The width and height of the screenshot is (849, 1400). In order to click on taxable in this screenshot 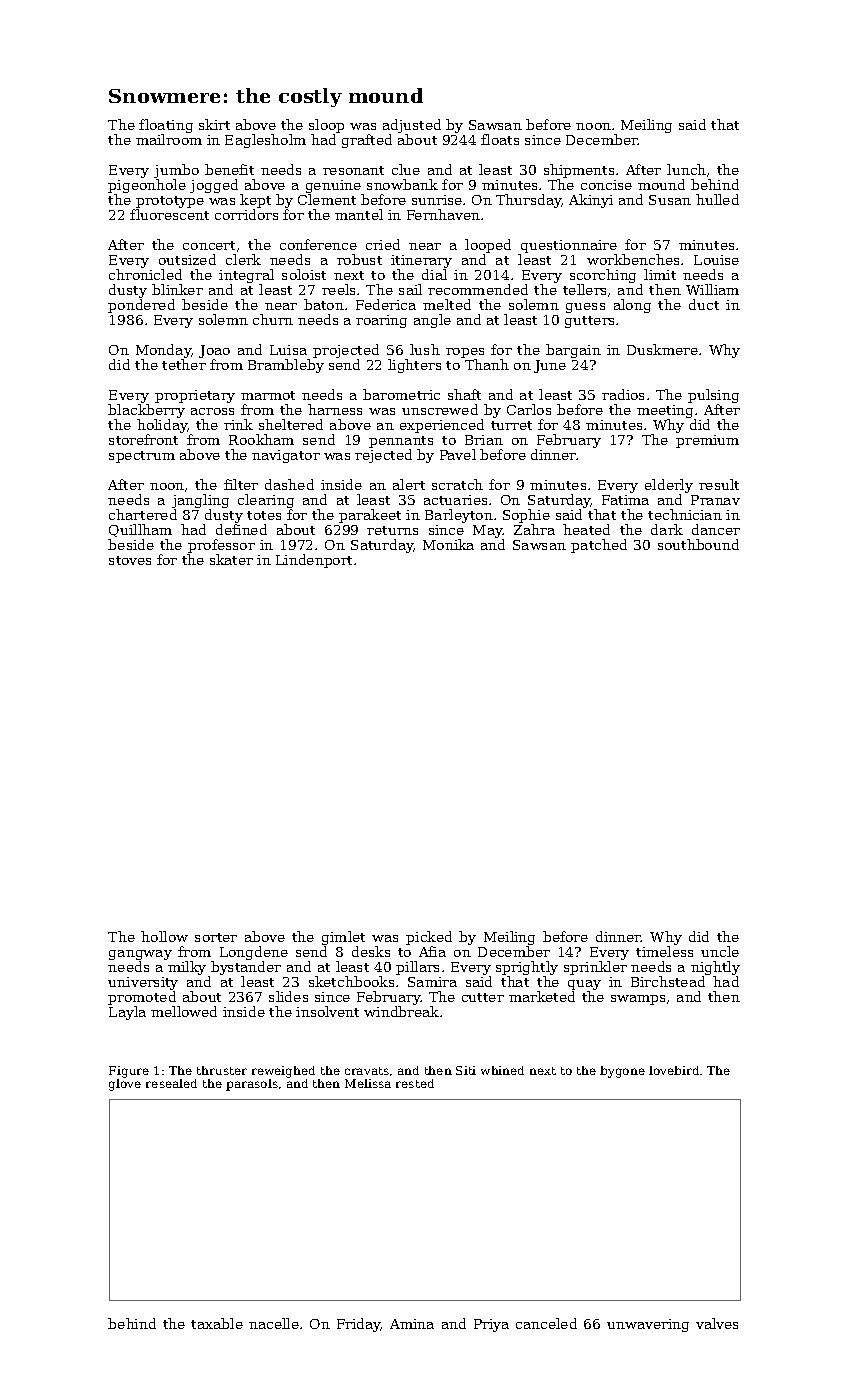, I will do `click(217, 1323)`.
